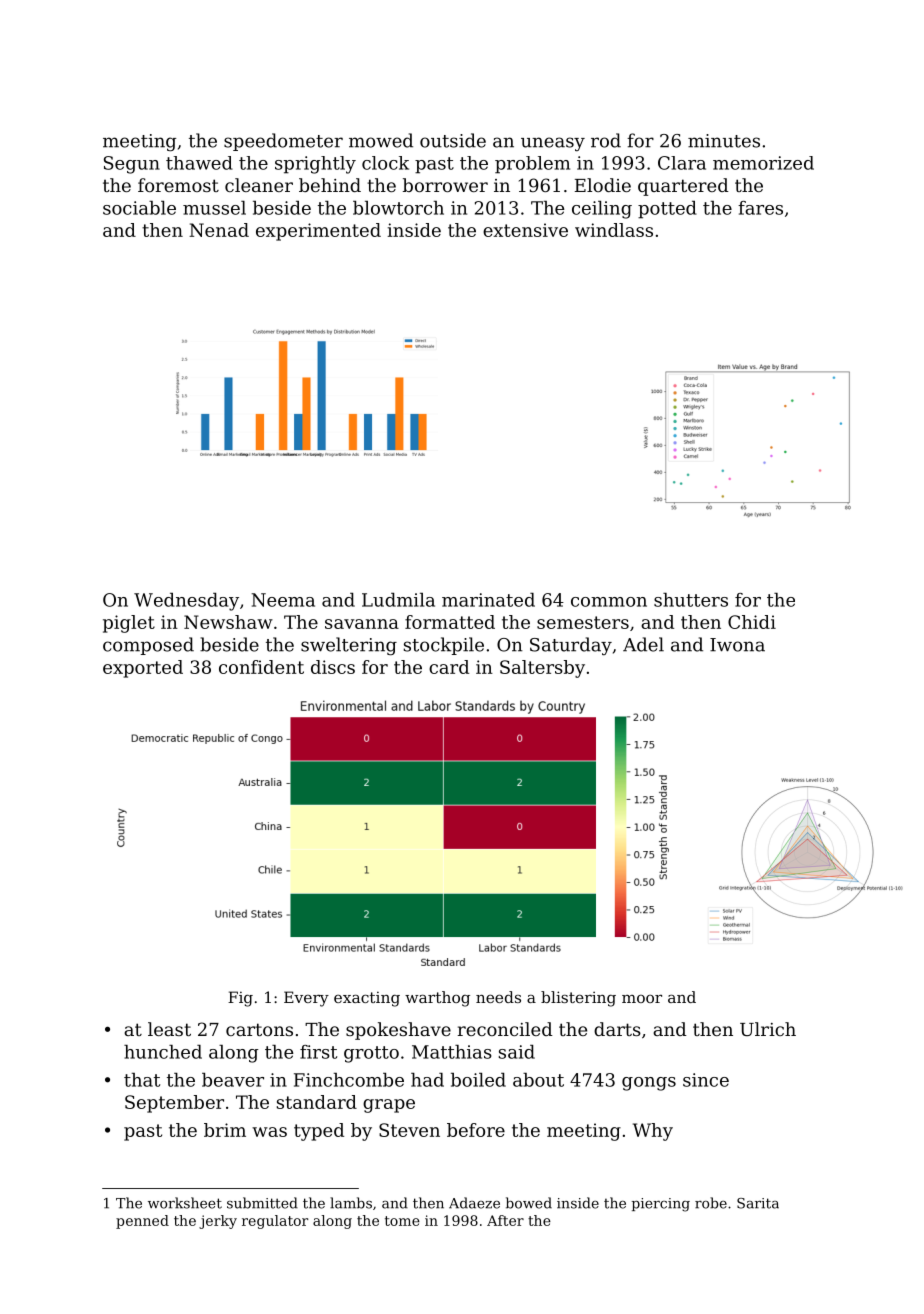 This image has width=924, height=1314. What do you see at coordinates (262, 1203) in the image?
I see `submitted` at bounding box center [262, 1203].
